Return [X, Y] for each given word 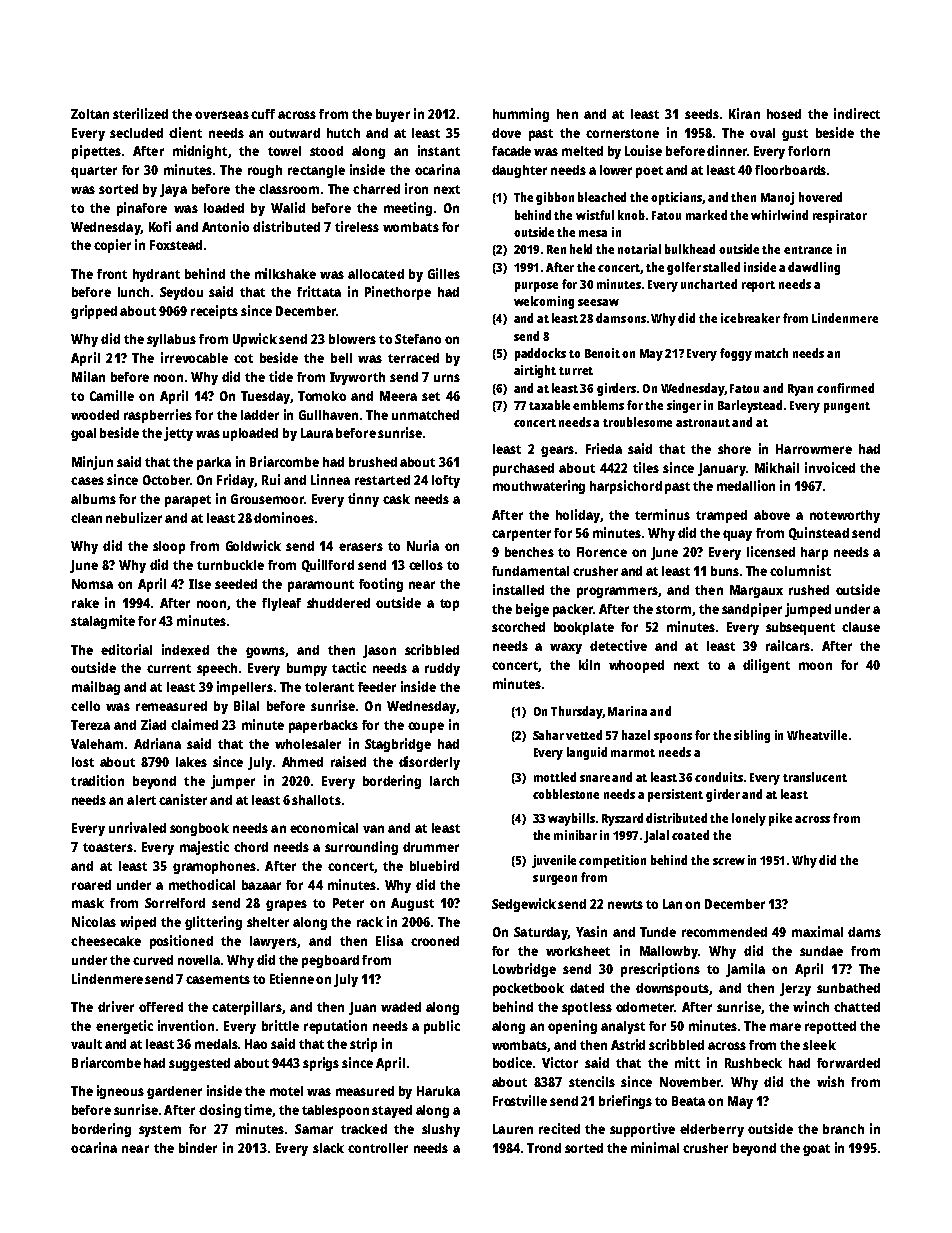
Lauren [513, 1129]
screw [729, 861]
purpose [536, 287]
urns [447, 378]
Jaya [173, 190]
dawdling [814, 268]
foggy [736, 354]
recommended [724, 932]
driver [116, 1006]
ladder [260, 415]
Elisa [389, 940]
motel [286, 1091]
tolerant [329, 687]
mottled [555, 777]
